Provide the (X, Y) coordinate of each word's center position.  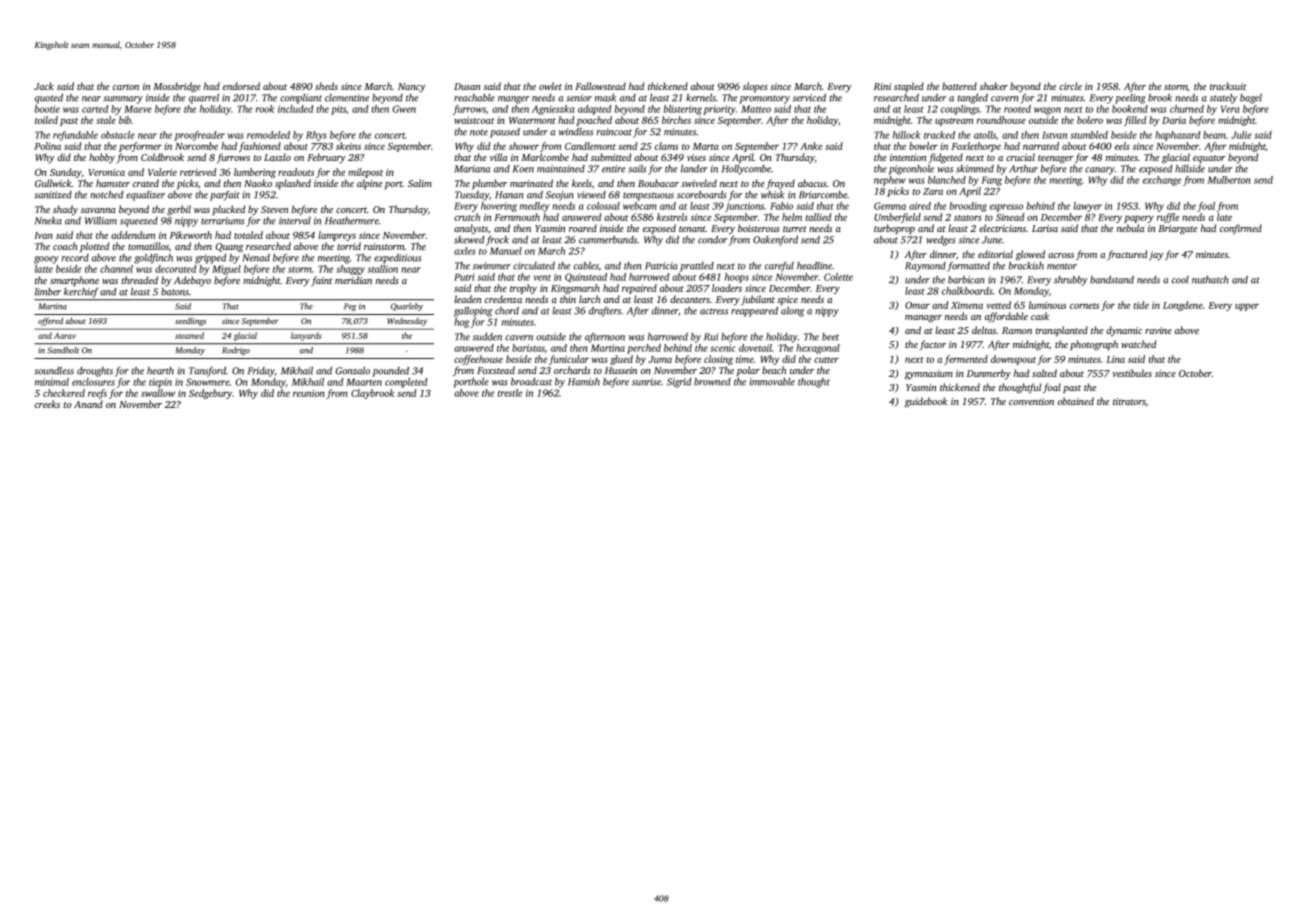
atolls (985, 135)
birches (676, 120)
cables (586, 266)
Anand (88, 404)
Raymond (925, 267)
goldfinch (153, 259)
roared (583, 228)
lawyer (1087, 207)
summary (123, 100)
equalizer (145, 196)
